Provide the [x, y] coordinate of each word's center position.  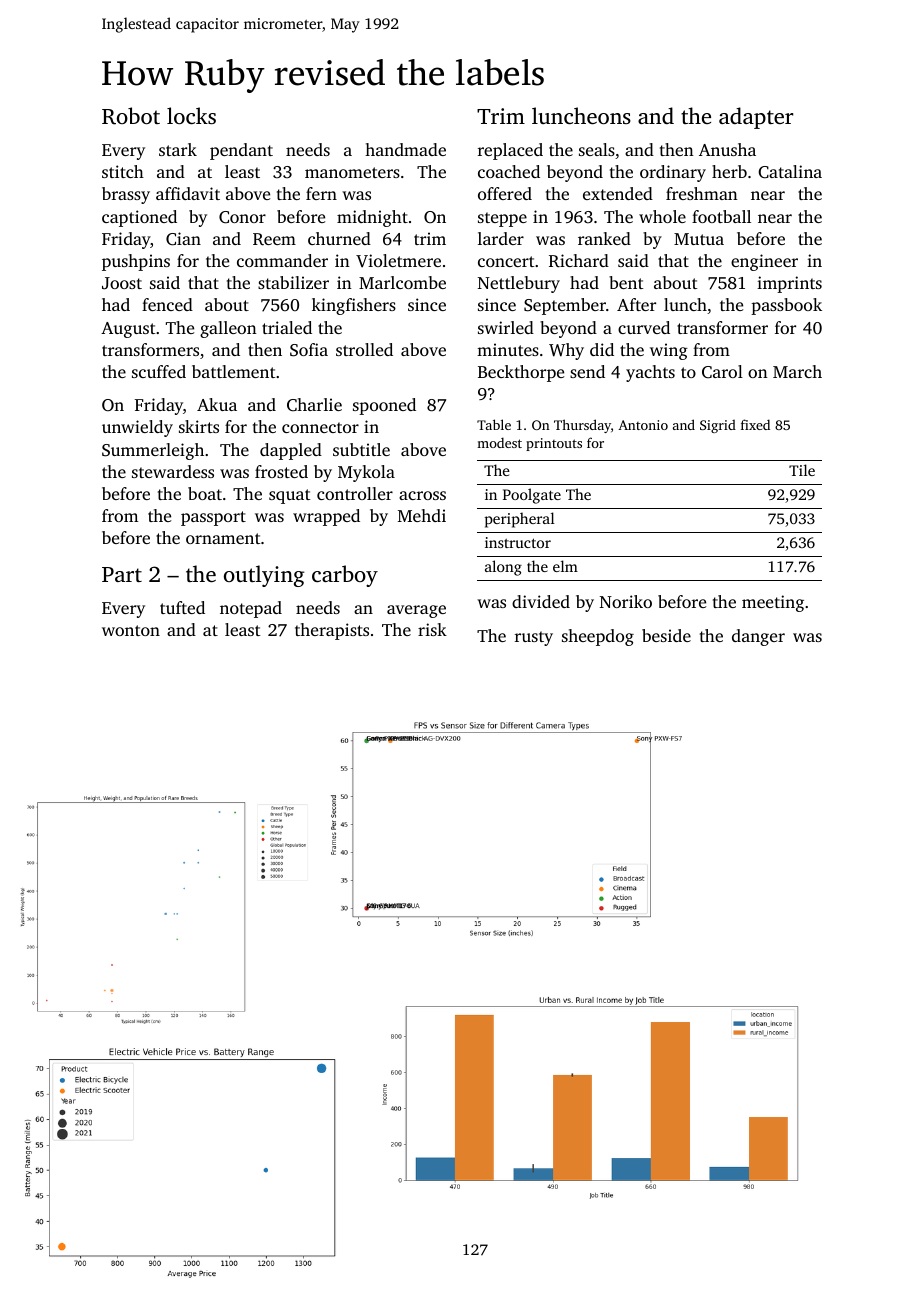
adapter [756, 118]
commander [282, 260]
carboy [345, 576]
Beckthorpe [521, 373]
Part [122, 574]
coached [509, 171]
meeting [773, 603]
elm [565, 566]
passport [213, 518]
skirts [199, 426]
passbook [786, 306]
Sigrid [718, 426]
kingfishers [354, 306]
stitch [123, 171]
